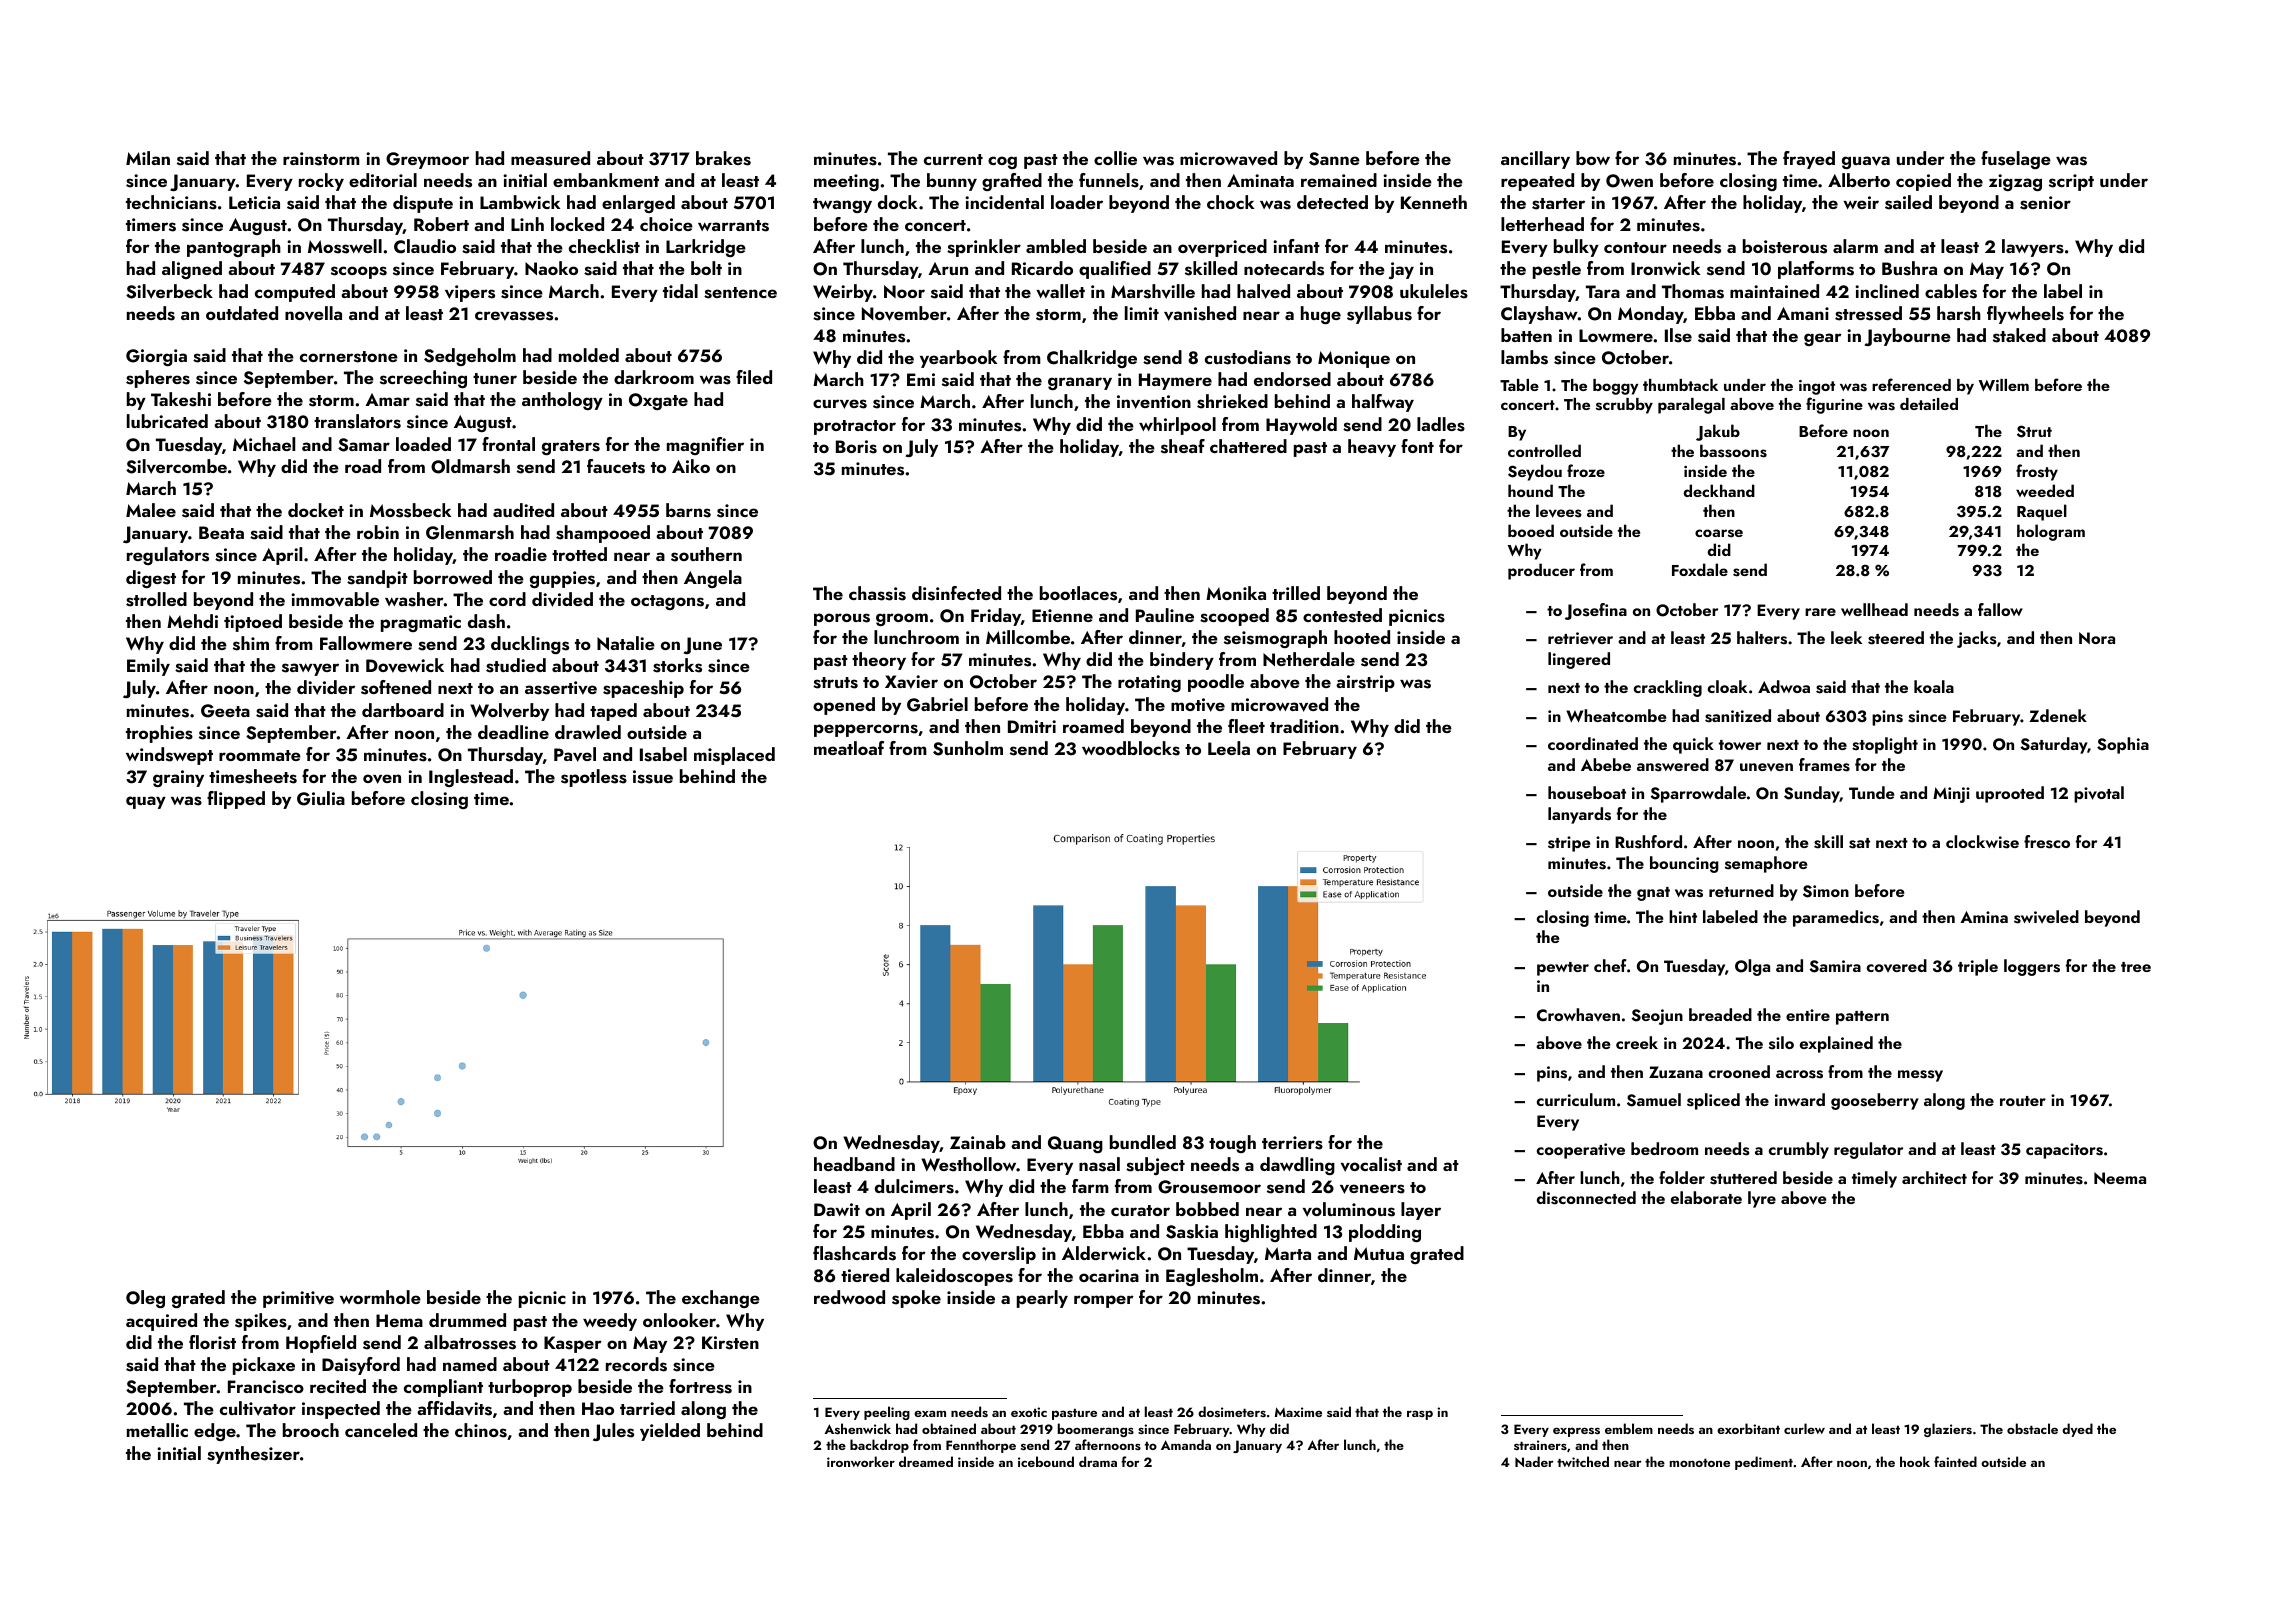  I want to click on current, so click(953, 159).
